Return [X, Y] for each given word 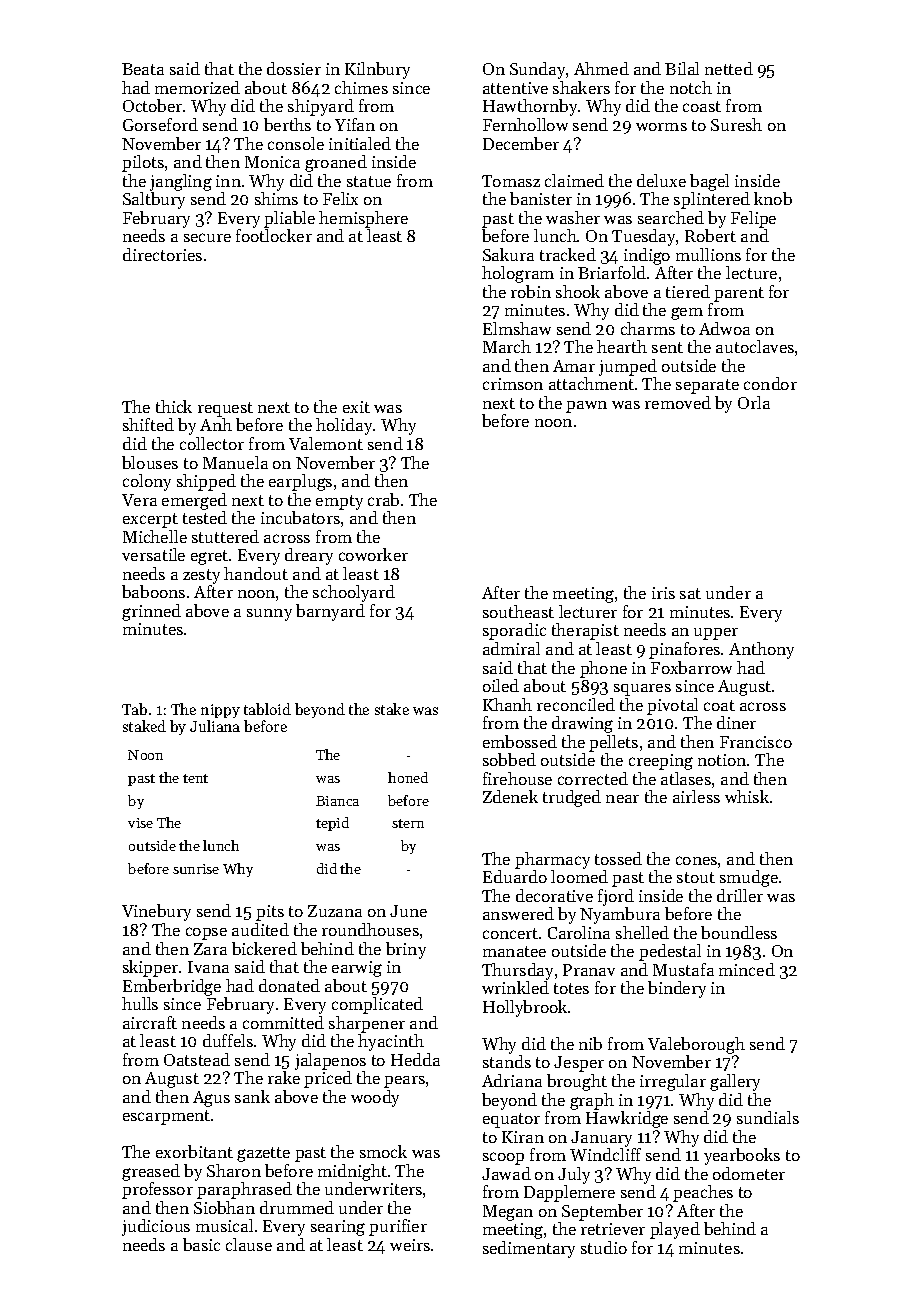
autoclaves [755, 346]
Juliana [215, 726]
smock [383, 1151]
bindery [677, 989]
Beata [143, 69]
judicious [156, 1227]
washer [573, 217]
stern [408, 823]
